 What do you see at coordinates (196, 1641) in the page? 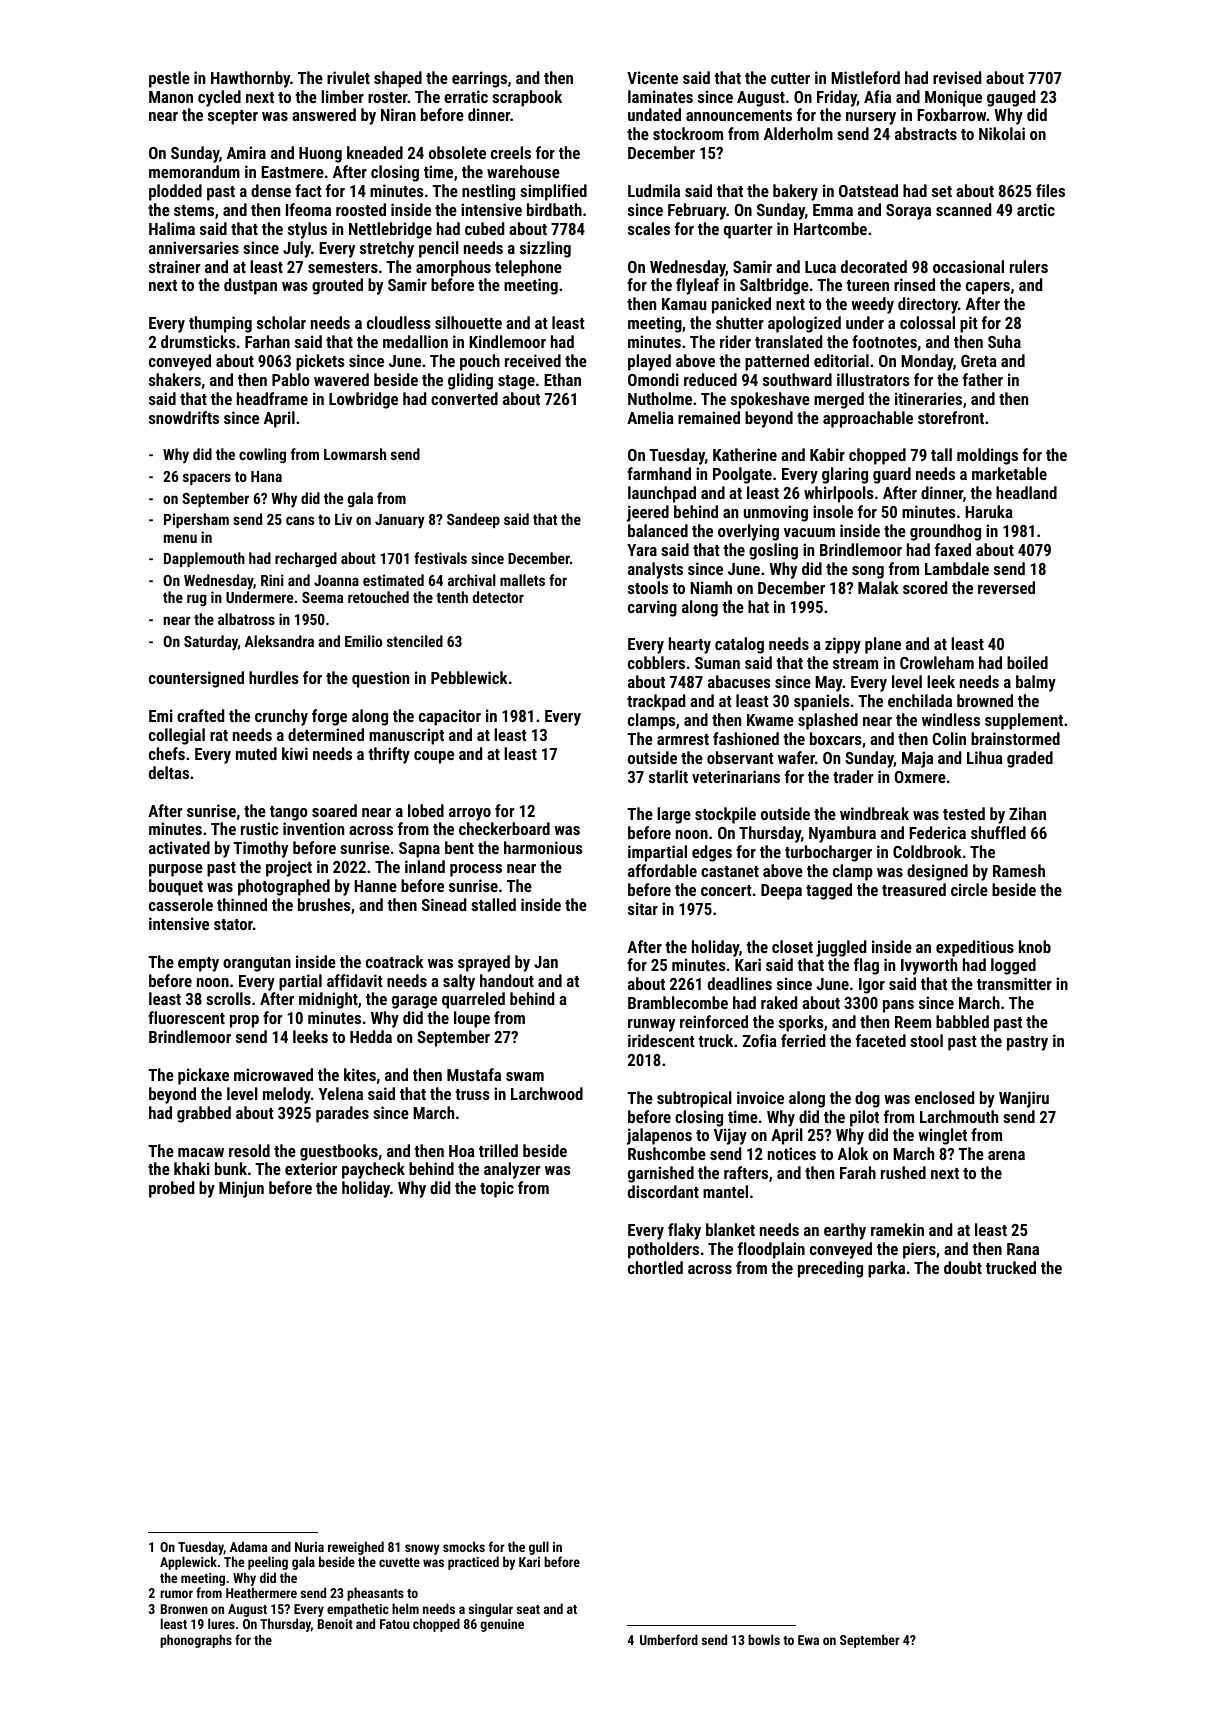
I see `phonographs` at bounding box center [196, 1641].
